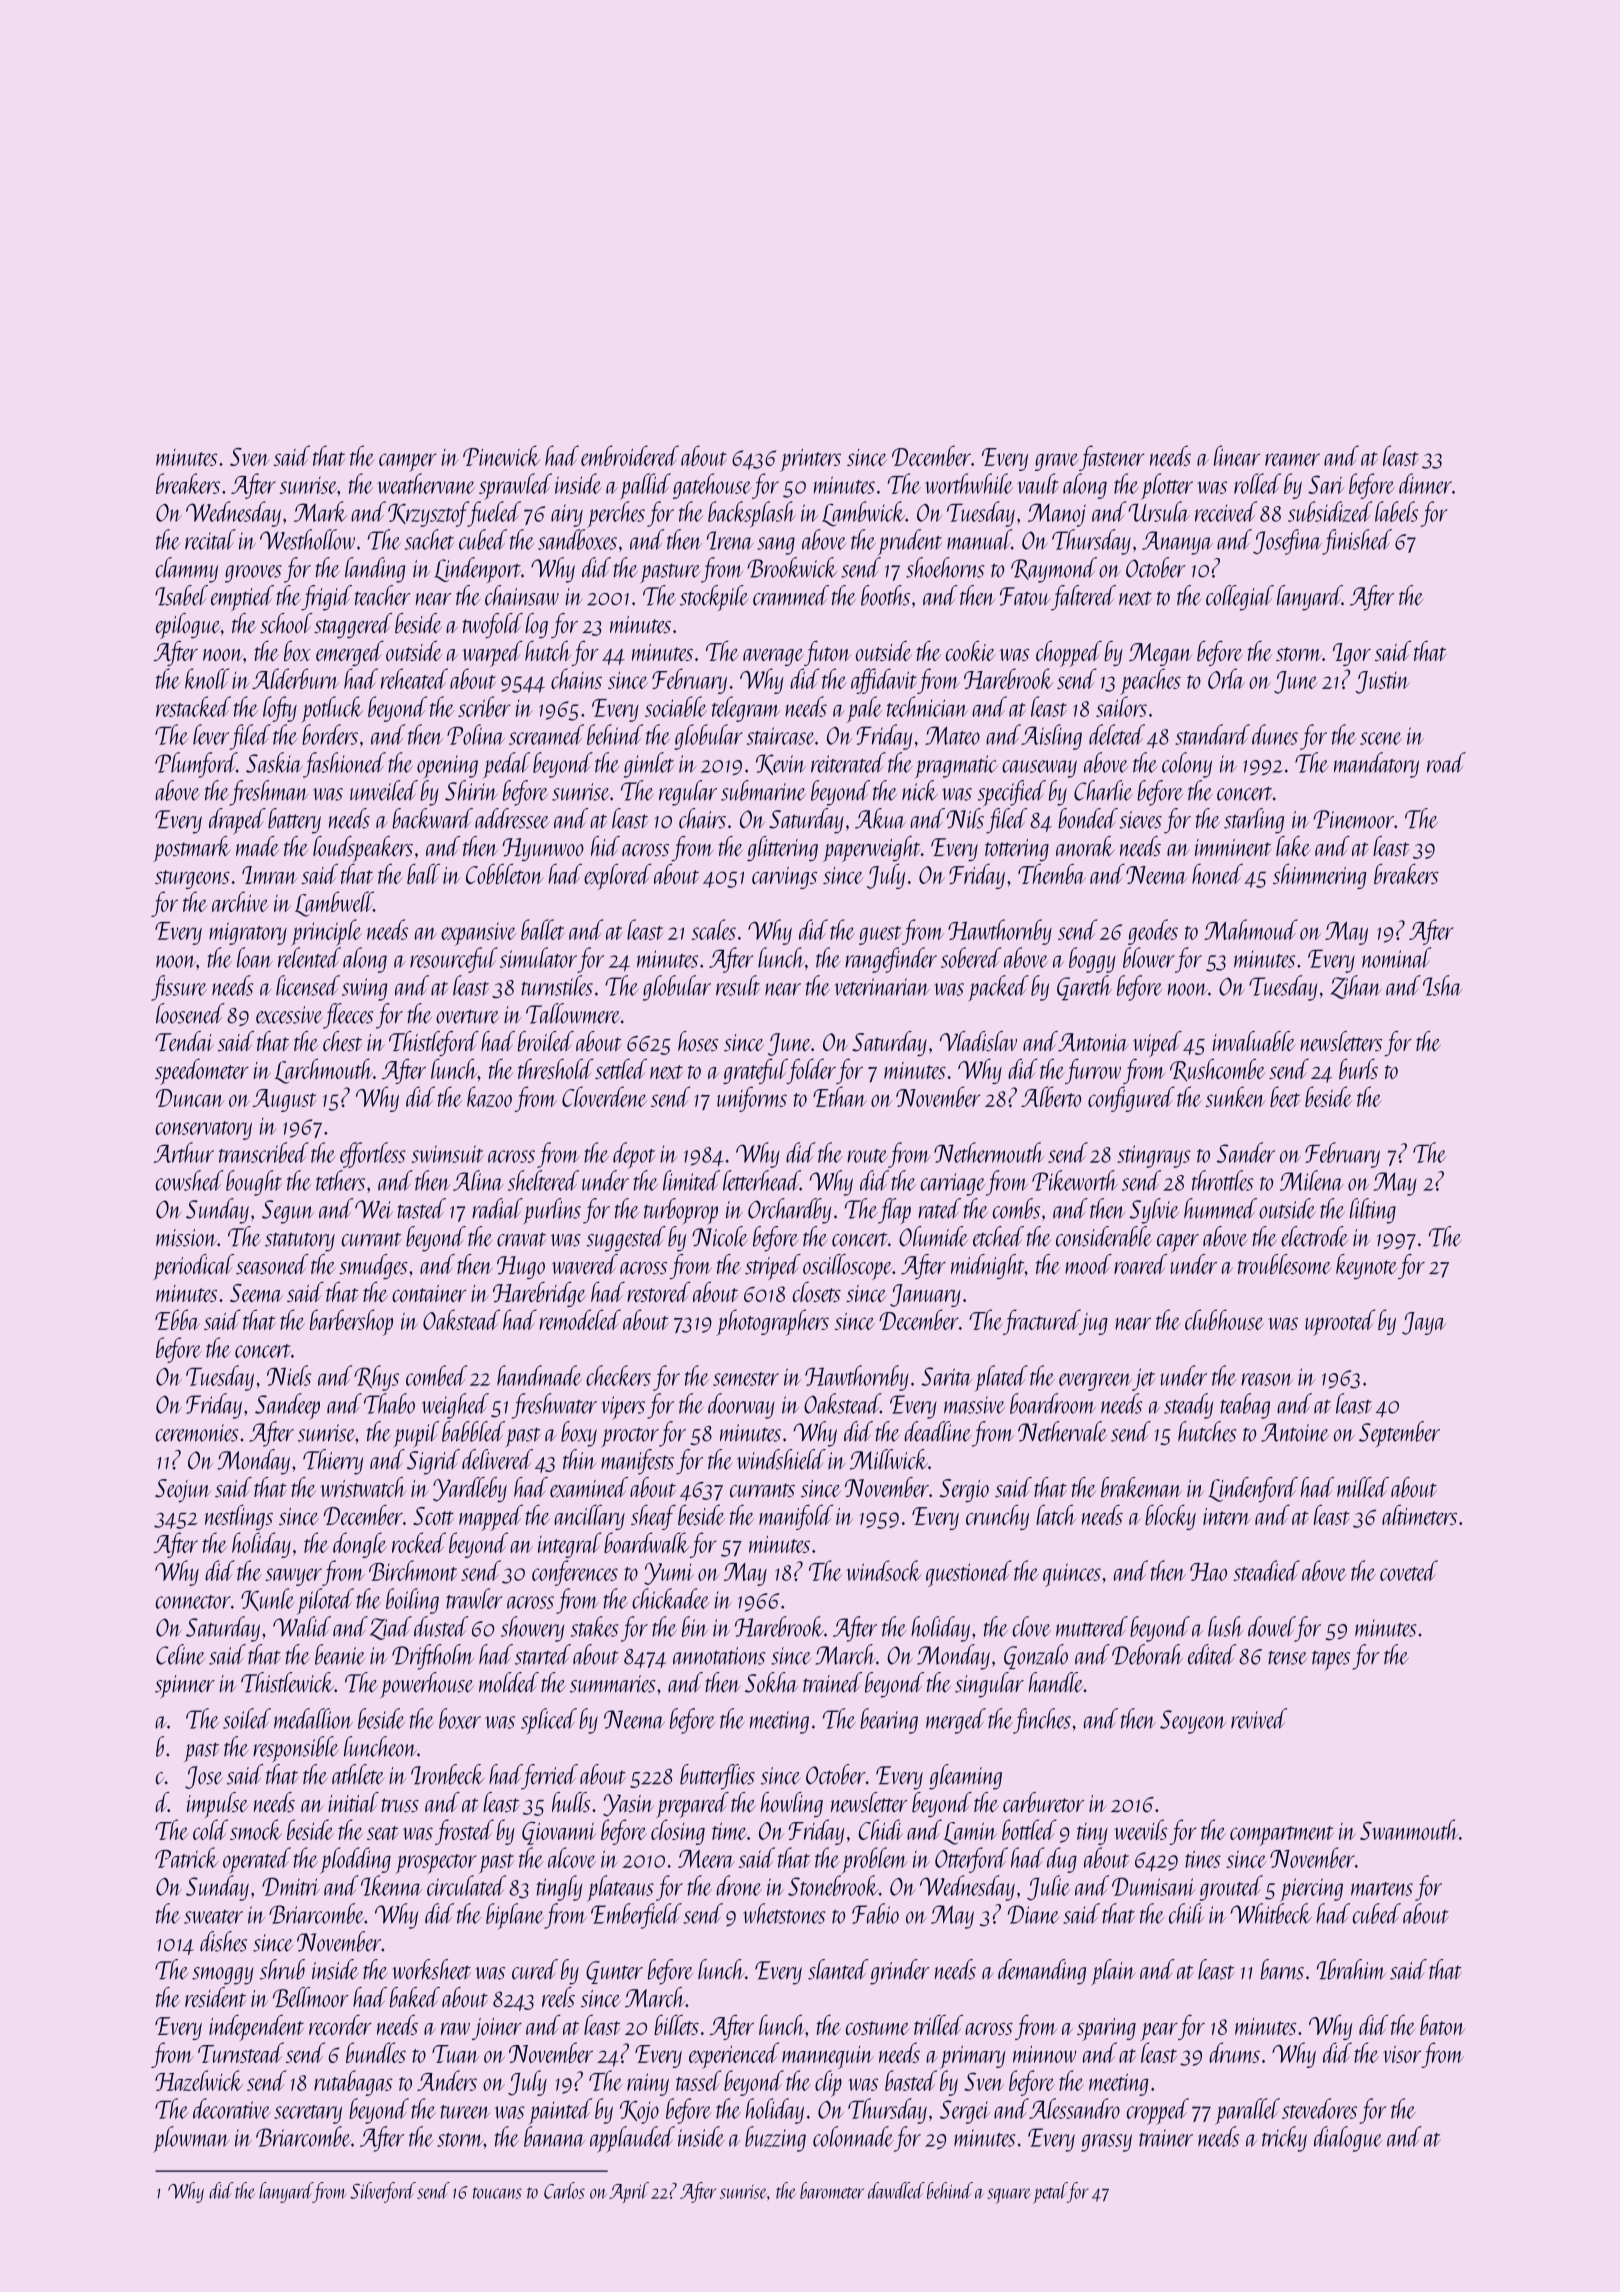 Image resolution: width=1620 pixels, height=2292 pixels. What do you see at coordinates (1311, 1890) in the image?
I see `piercing` at bounding box center [1311, 1890].
